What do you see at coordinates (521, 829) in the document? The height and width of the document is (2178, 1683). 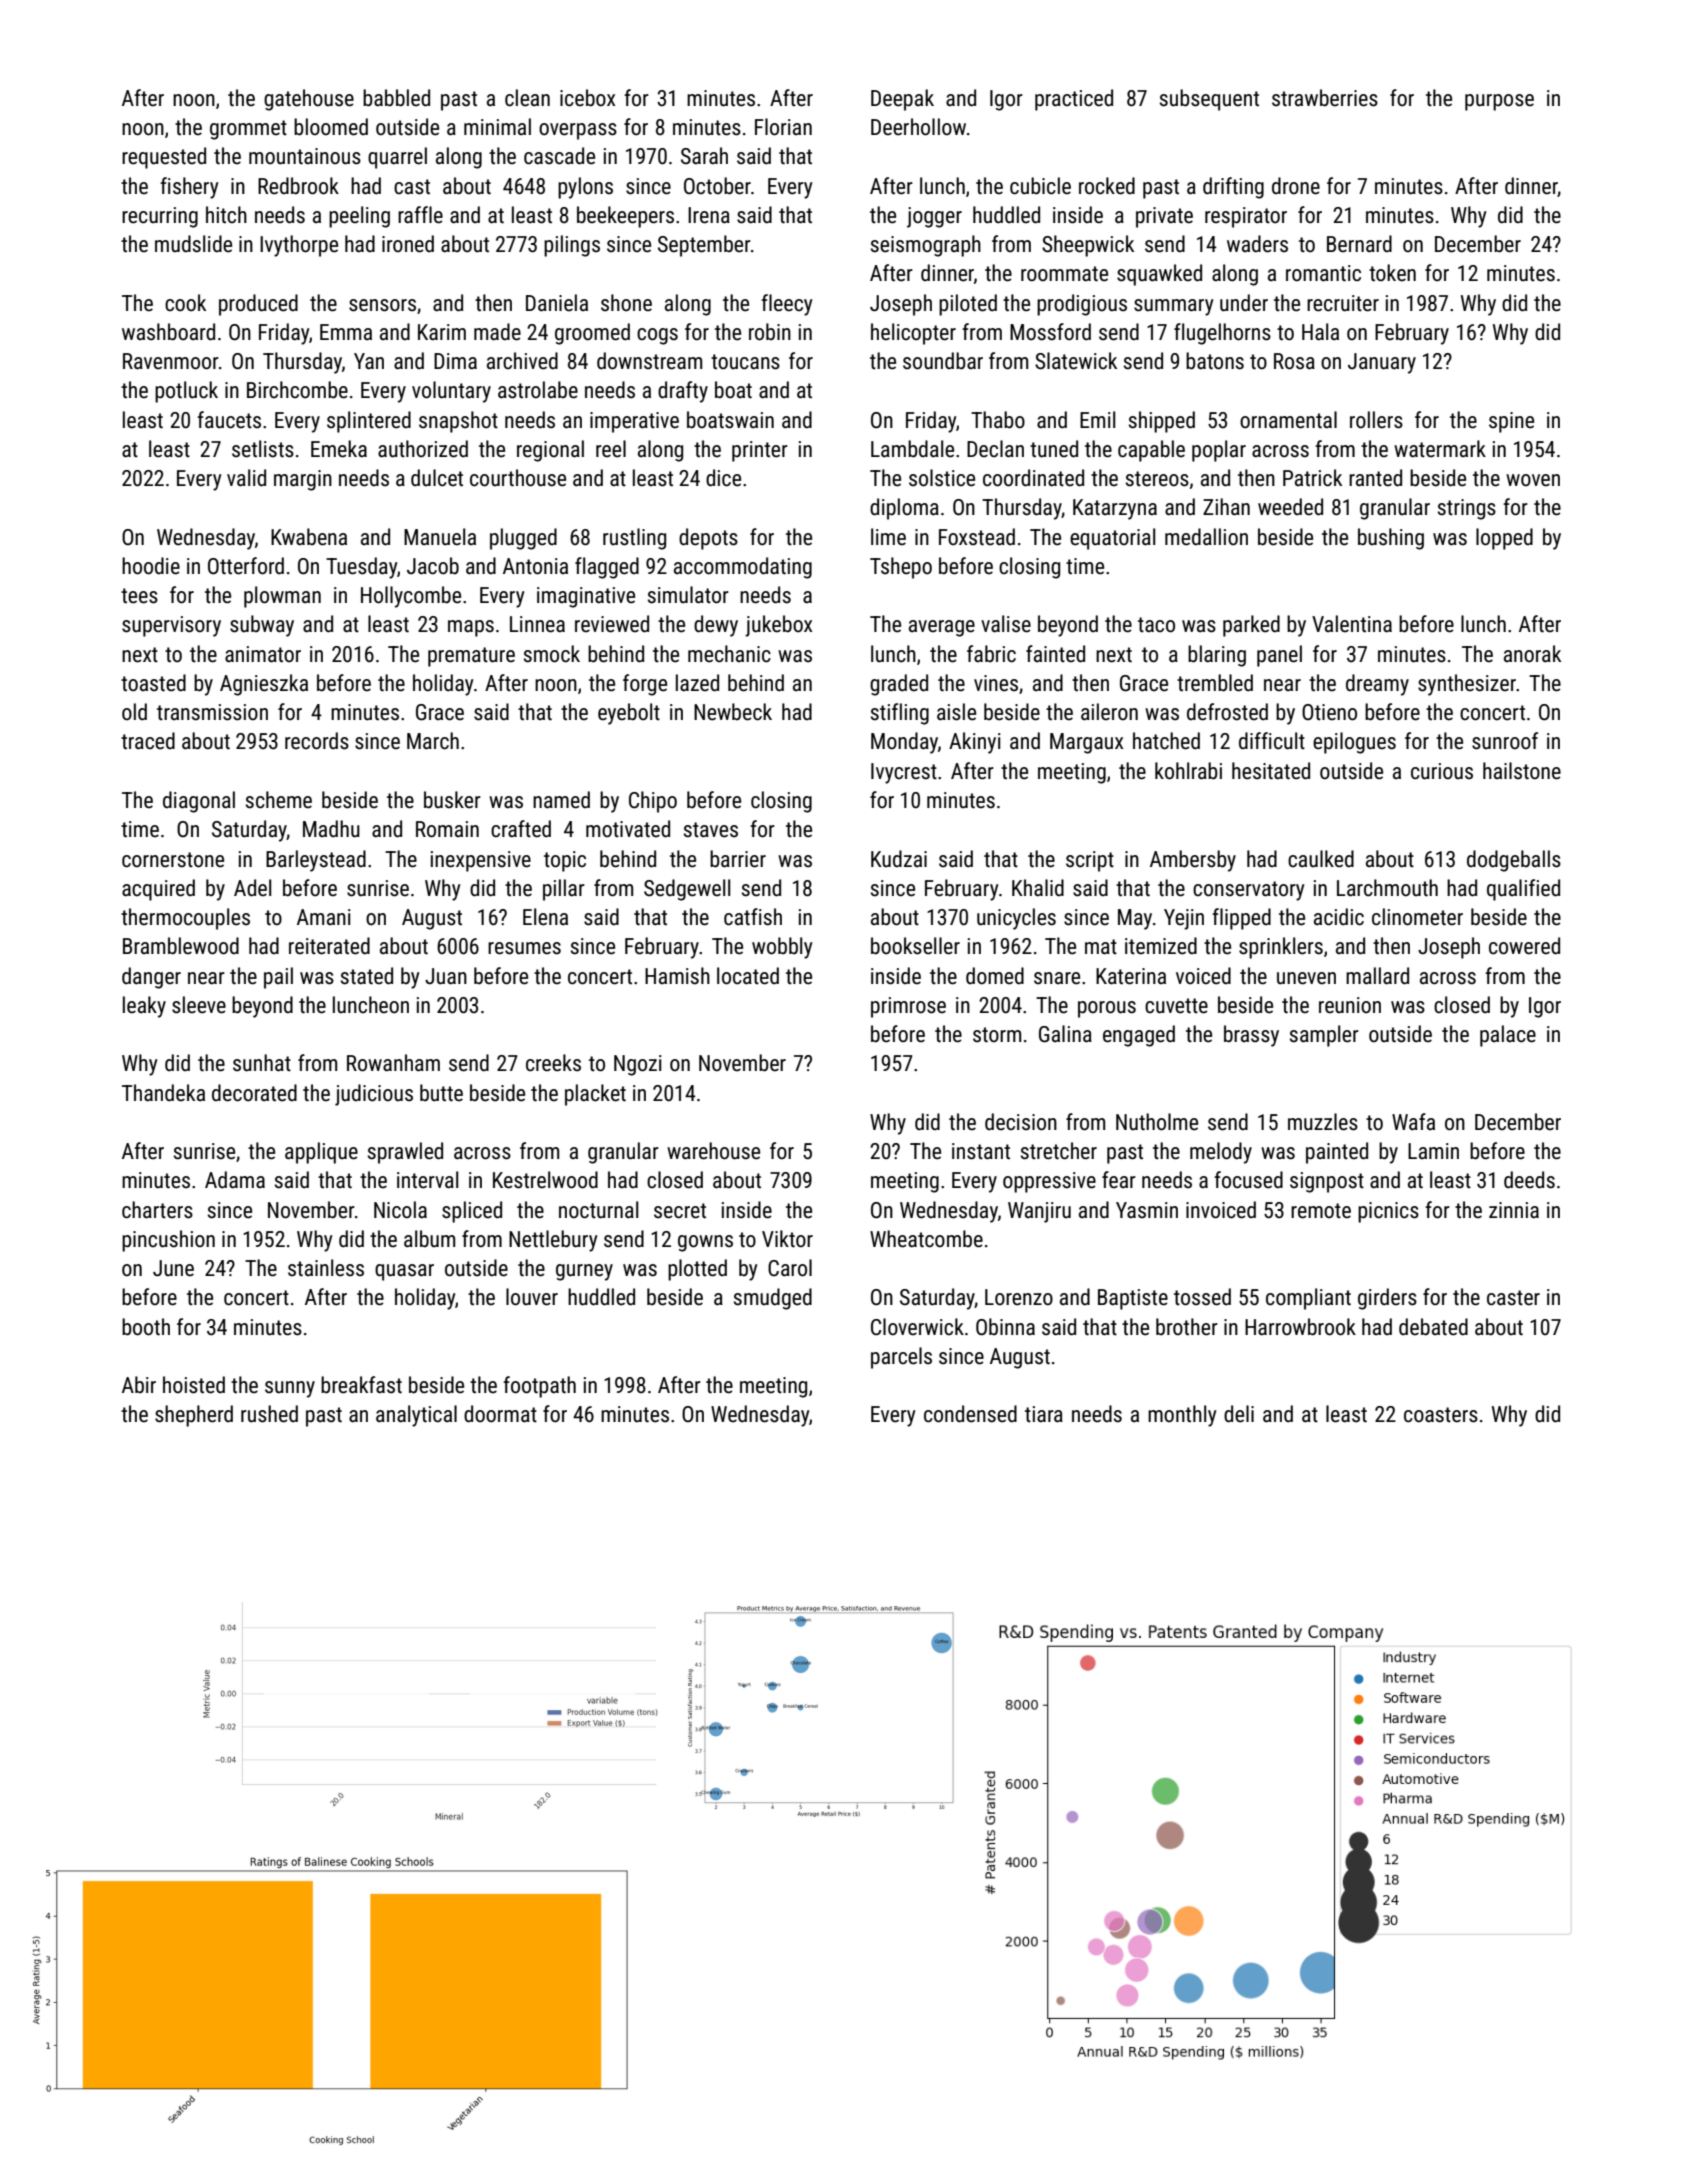 I see `crafted` at bounding box center [521, 829].
